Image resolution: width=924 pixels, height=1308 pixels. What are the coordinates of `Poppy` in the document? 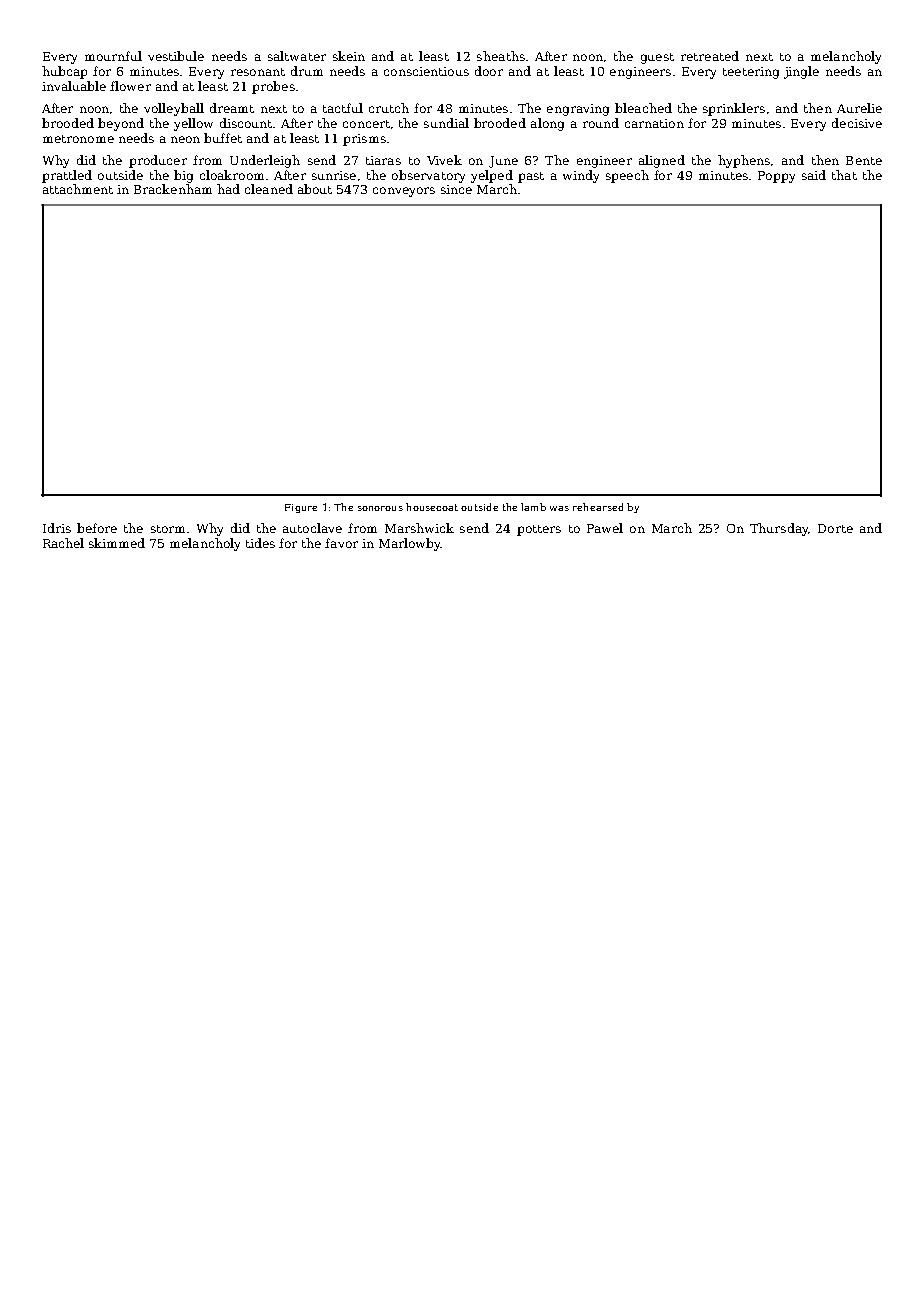 It's located at (776, 177).
